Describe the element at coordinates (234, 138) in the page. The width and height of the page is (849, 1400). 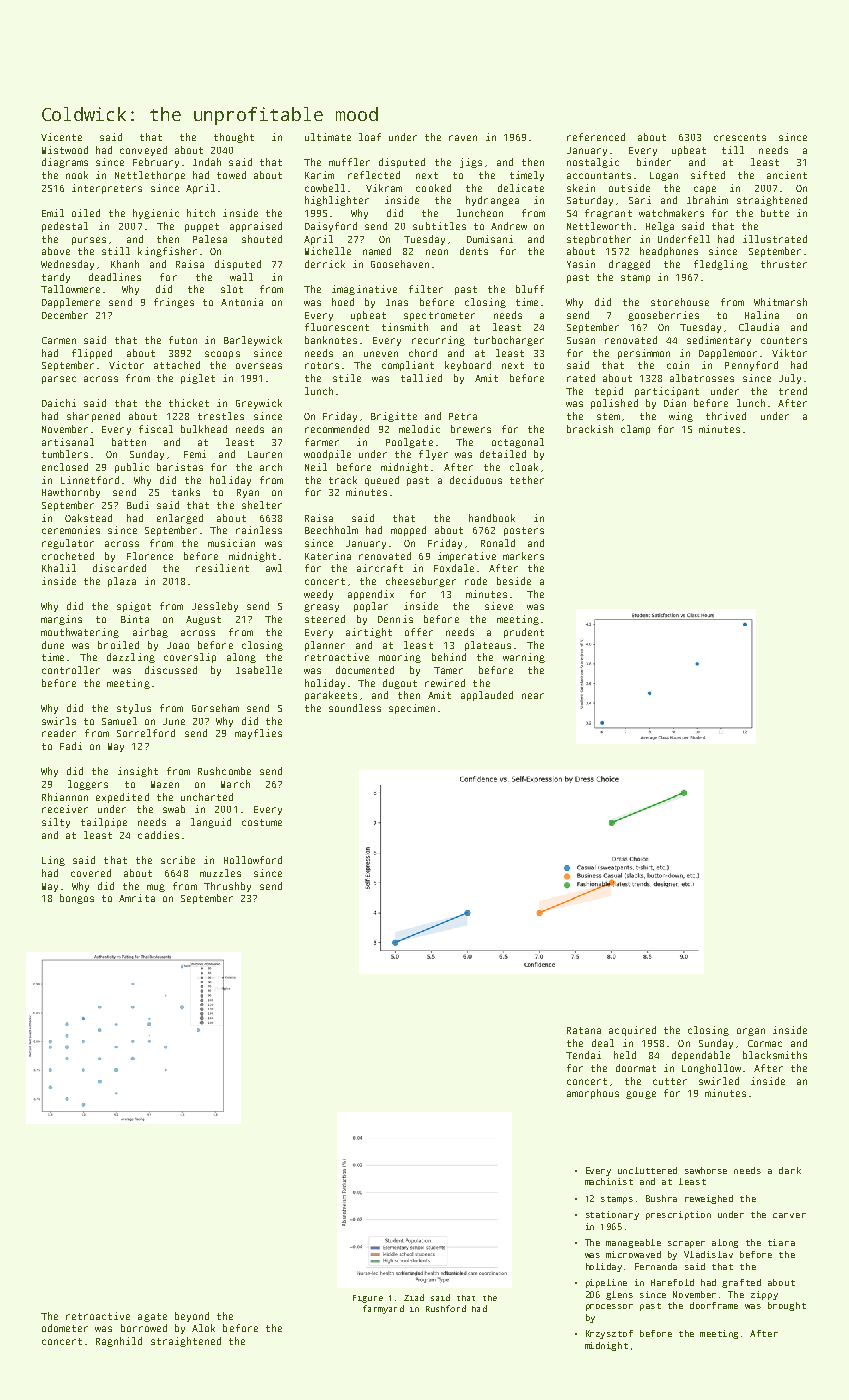
I see `thought` at that location.
